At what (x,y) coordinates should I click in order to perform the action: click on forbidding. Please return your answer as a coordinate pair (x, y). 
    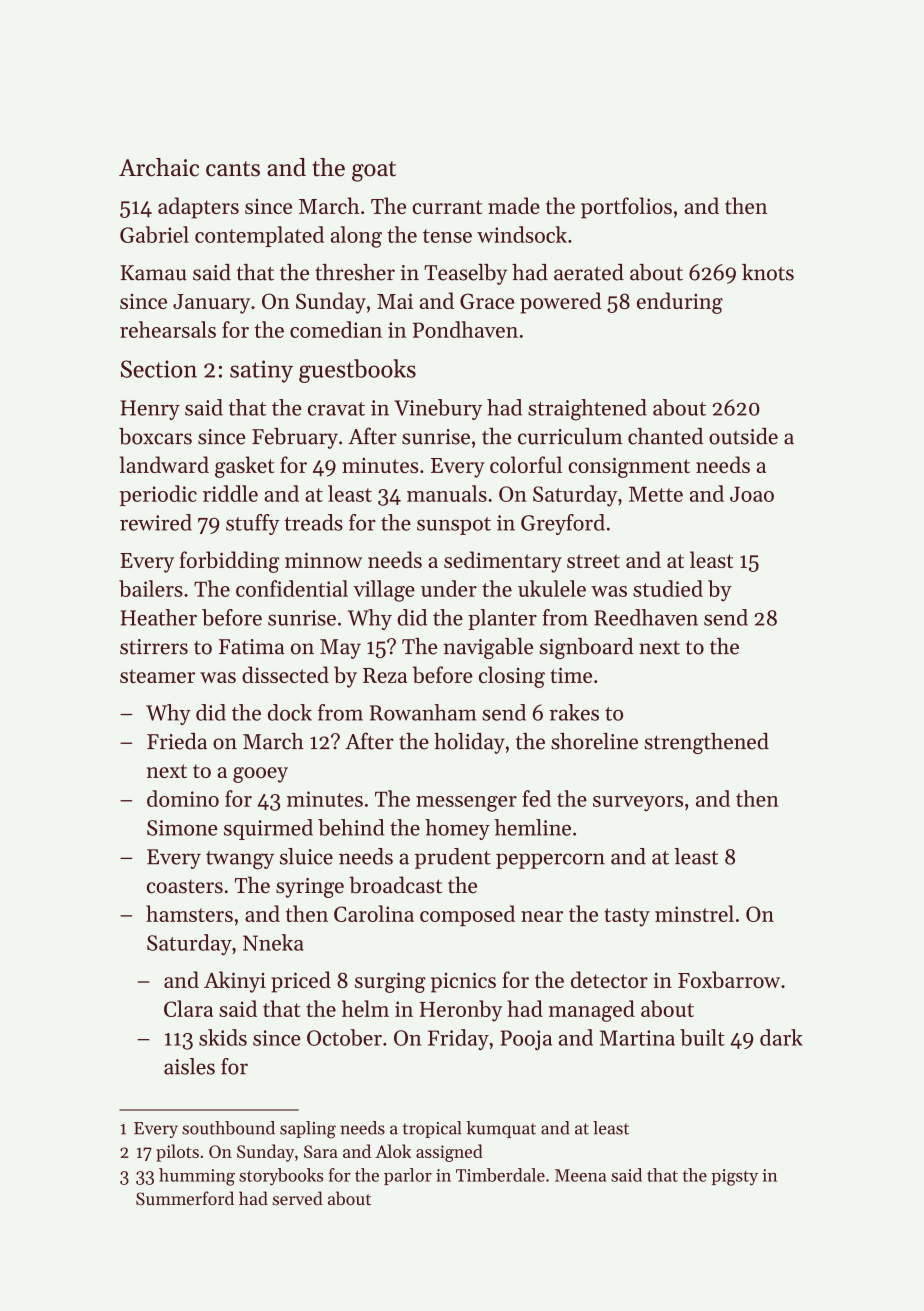
    Looking at the image, I should click on (229, 562).
